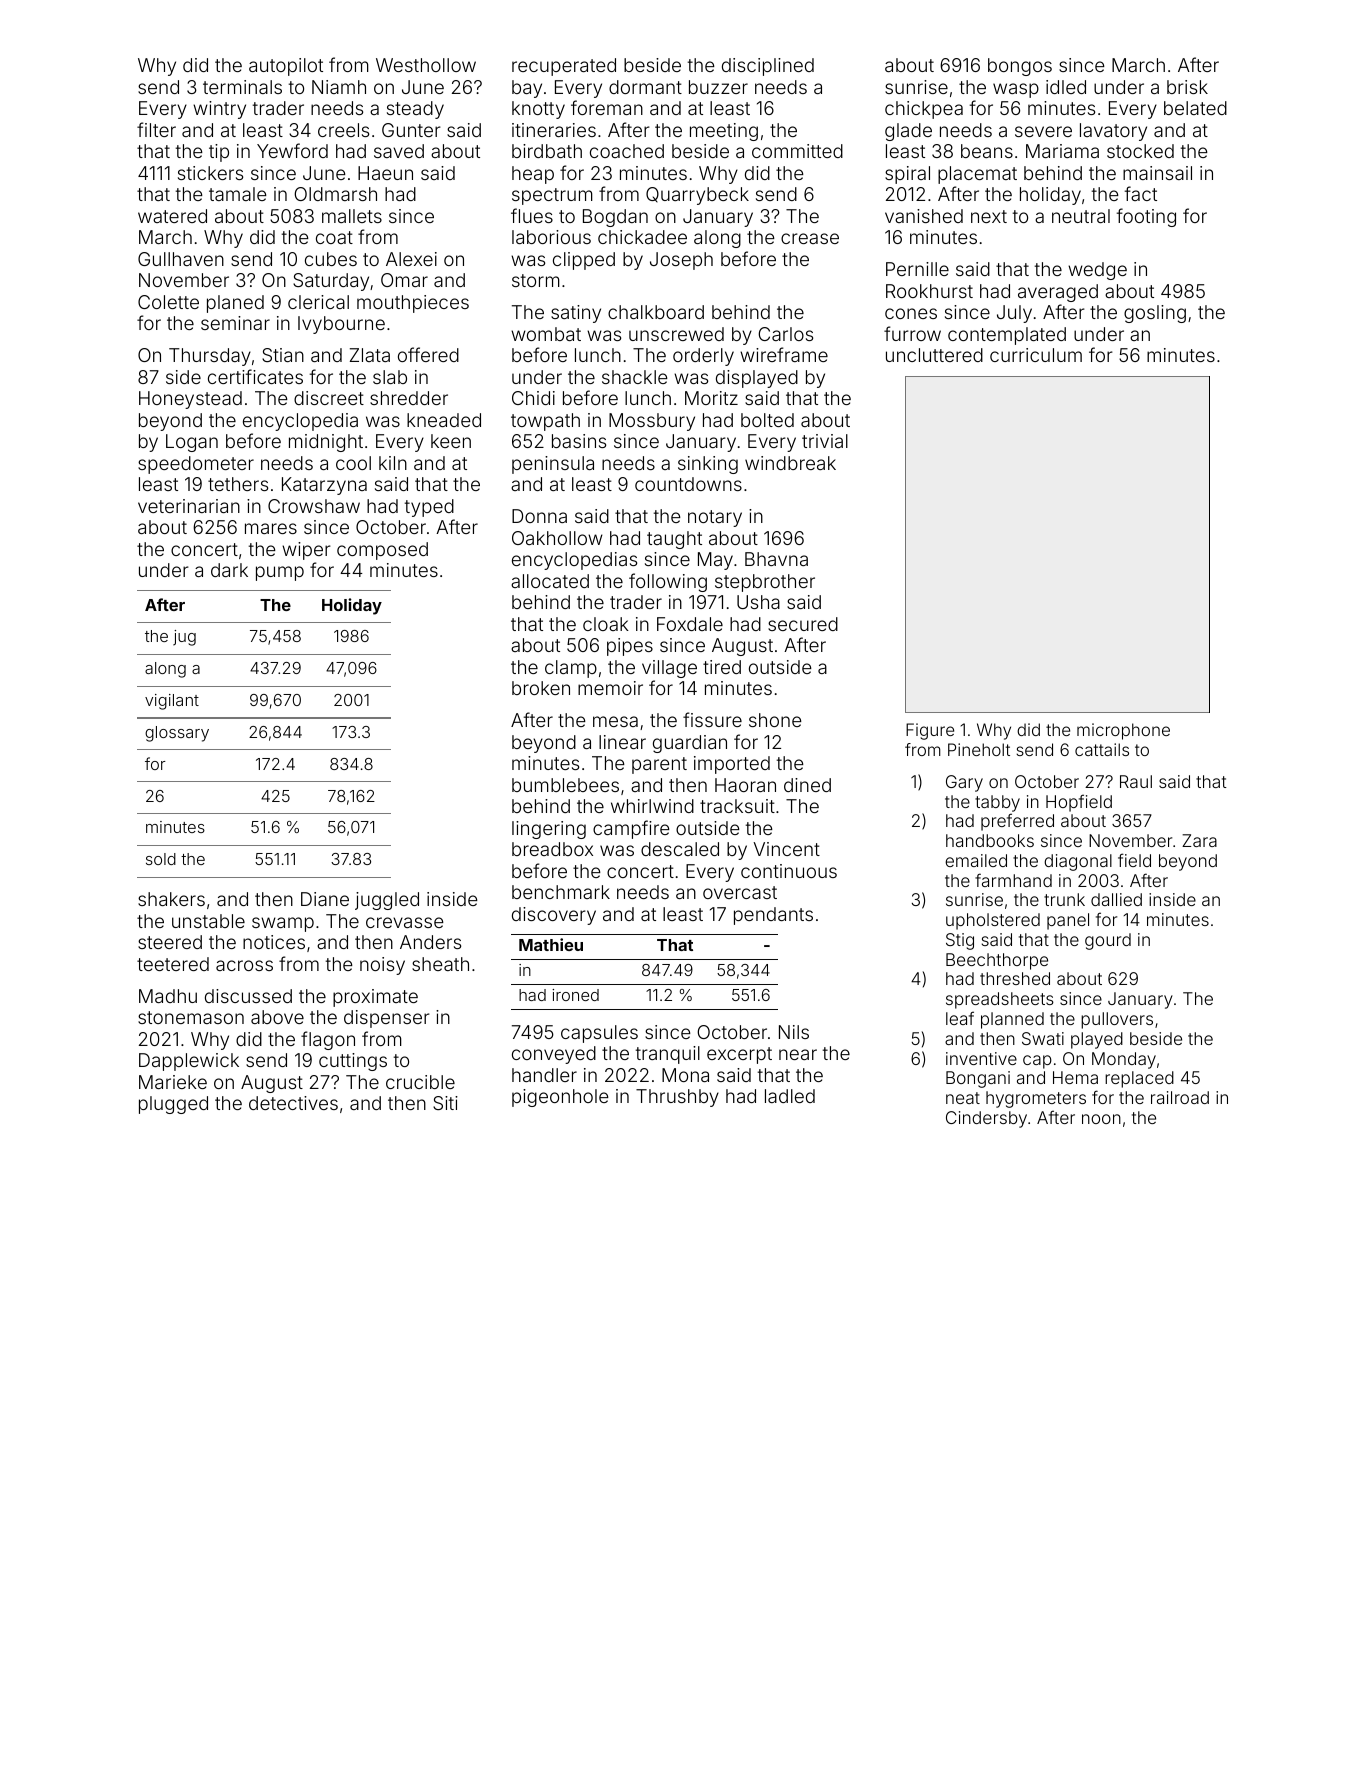 The image size is (1368, 1771). What do you see at coordinates (189, 1062) in the screenshot?
I see `Dapplewick` at bounding box center [189, 1062].
